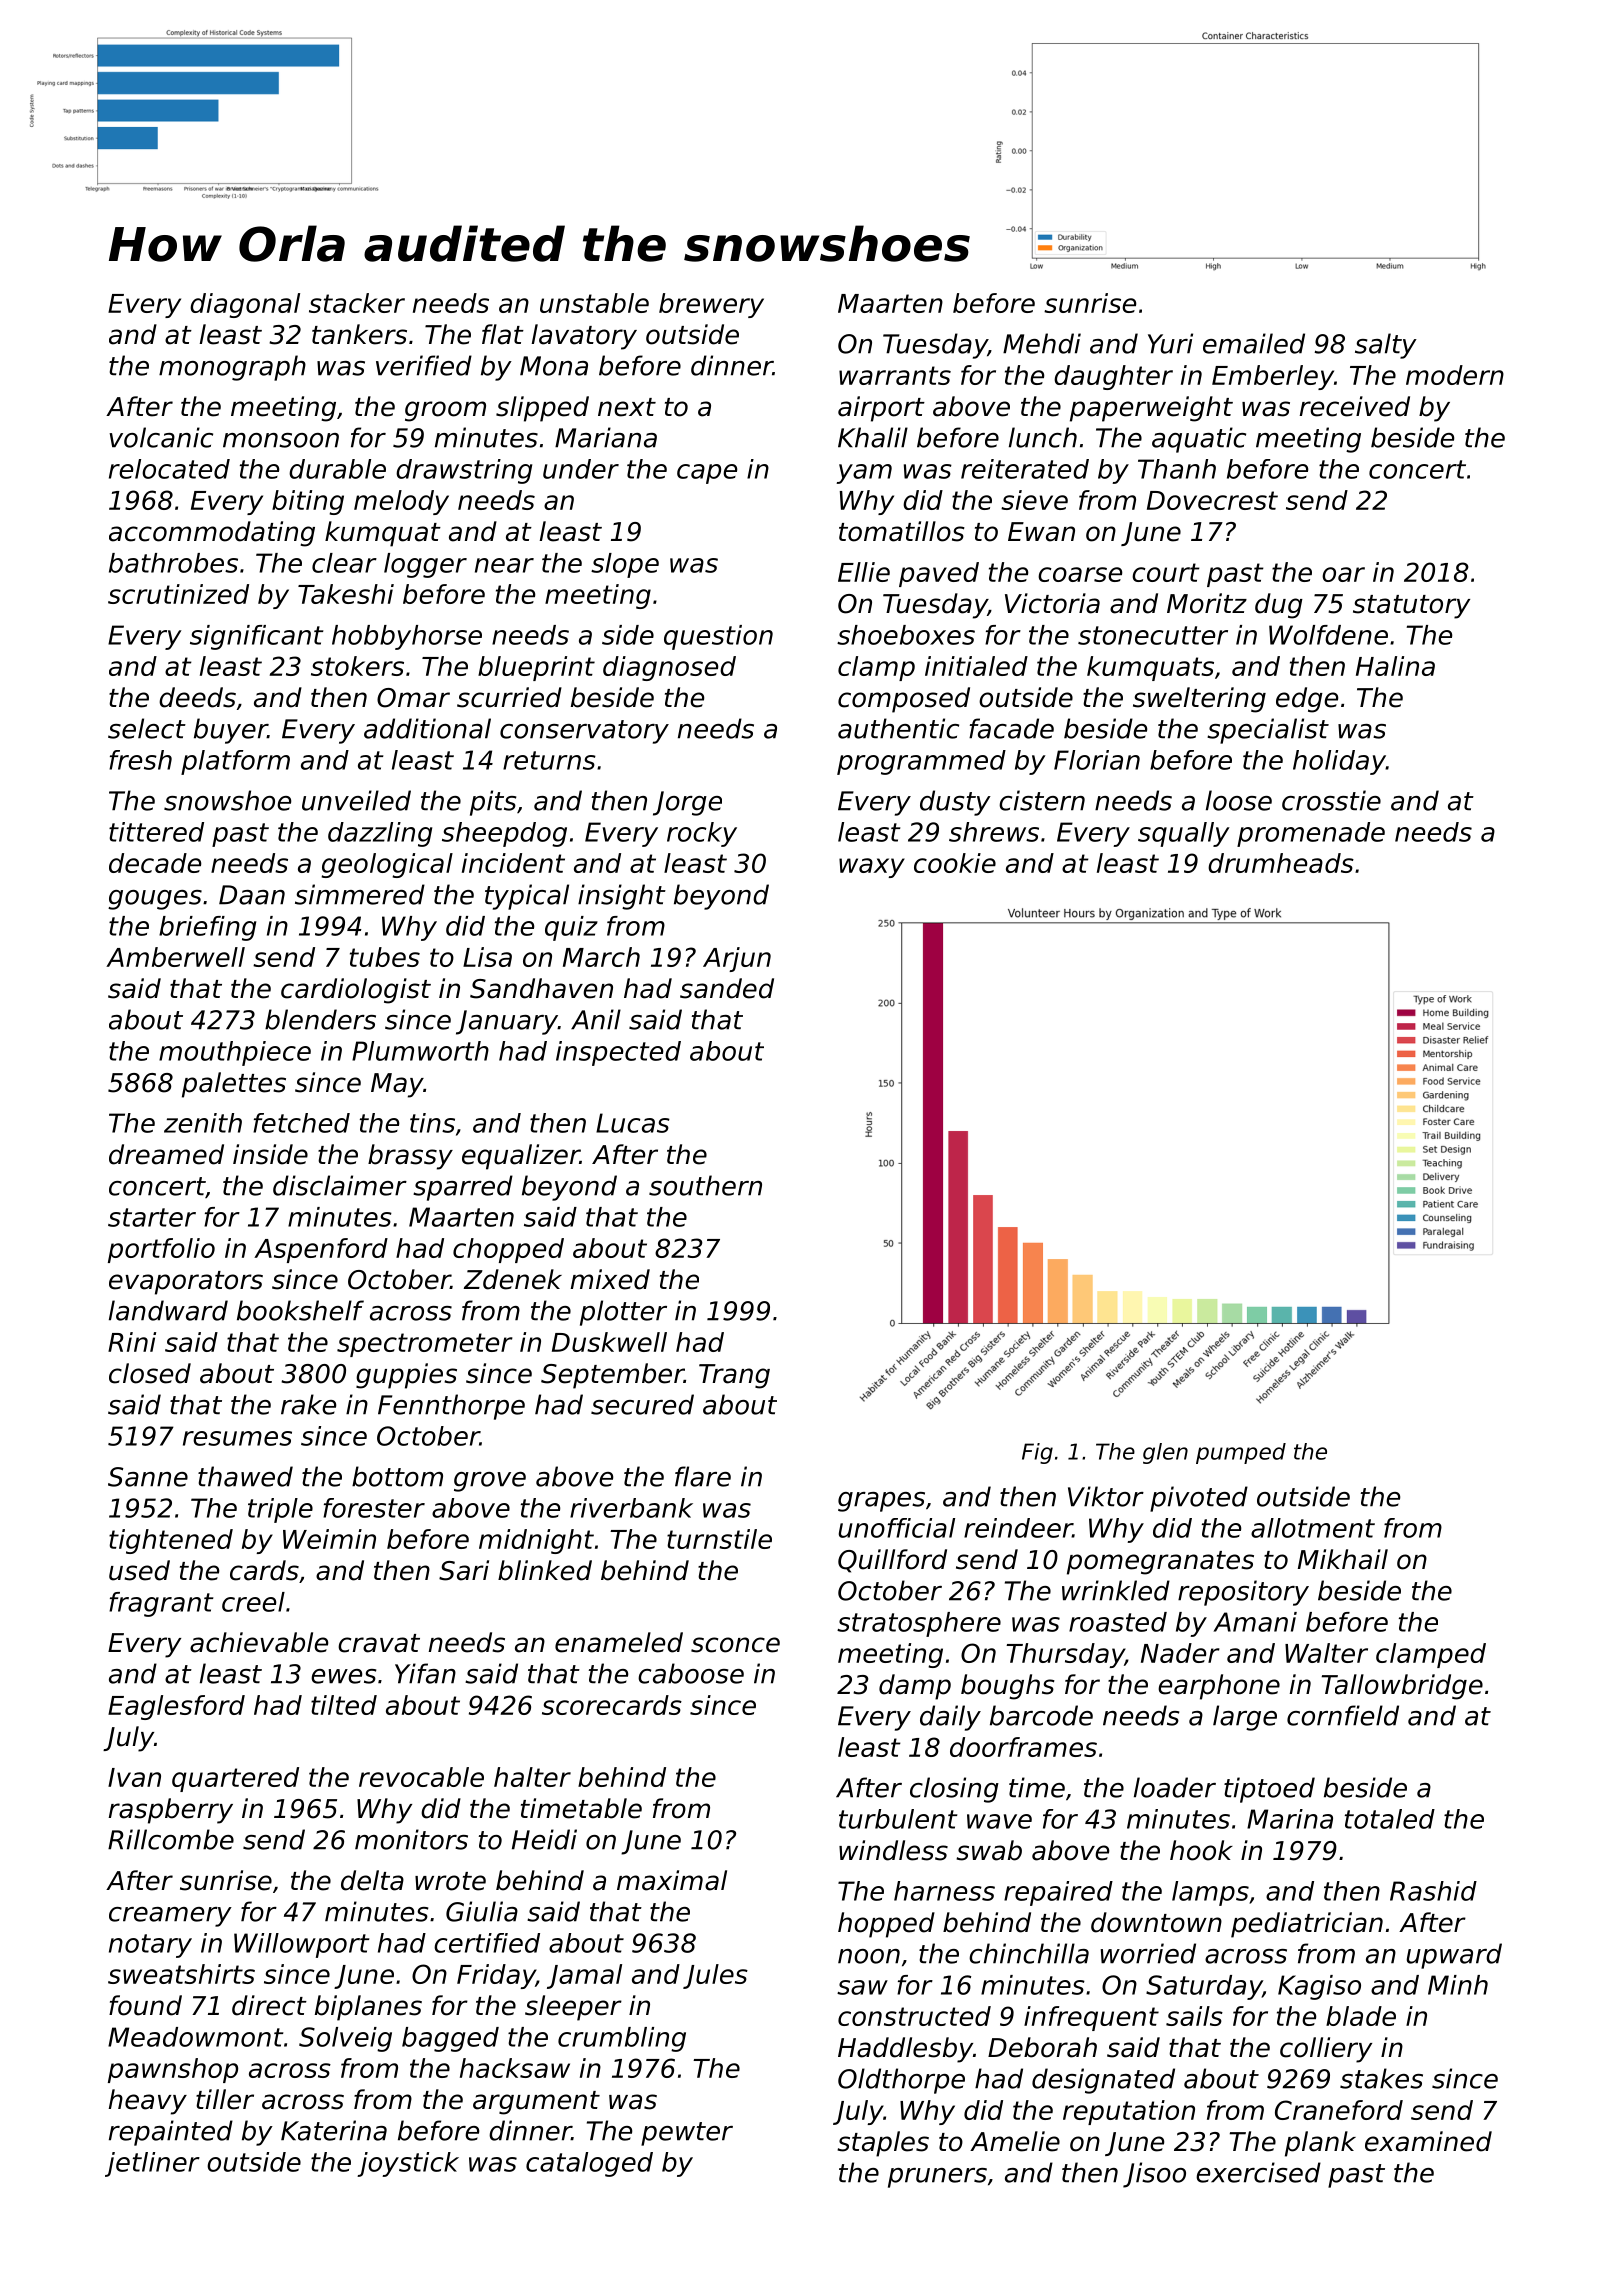 This screenshot has width=1620, height=2292. Describe the element at coordinates (408, 2164) in the screenshot. I see `joystick` at that location.
